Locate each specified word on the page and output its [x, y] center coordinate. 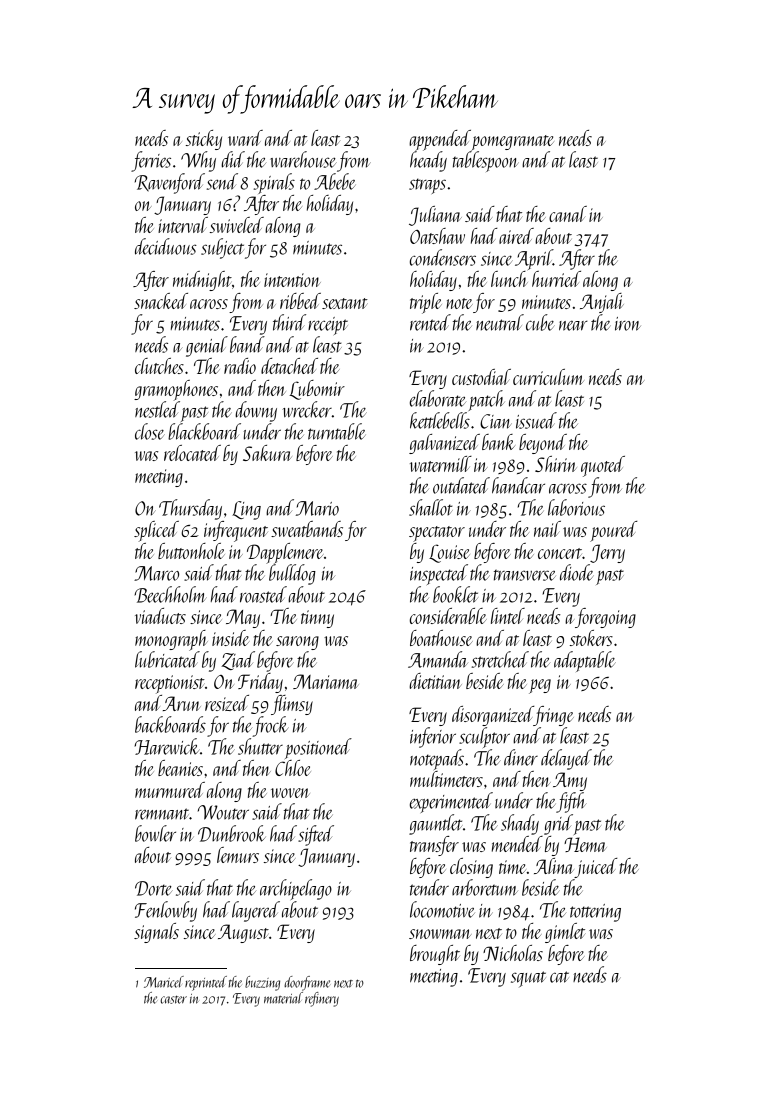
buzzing [262, 983]
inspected [439, 574]
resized [227, 703]
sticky [204, 140]
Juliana [435, 216]
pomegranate [512, 143]
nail [547, 529]
